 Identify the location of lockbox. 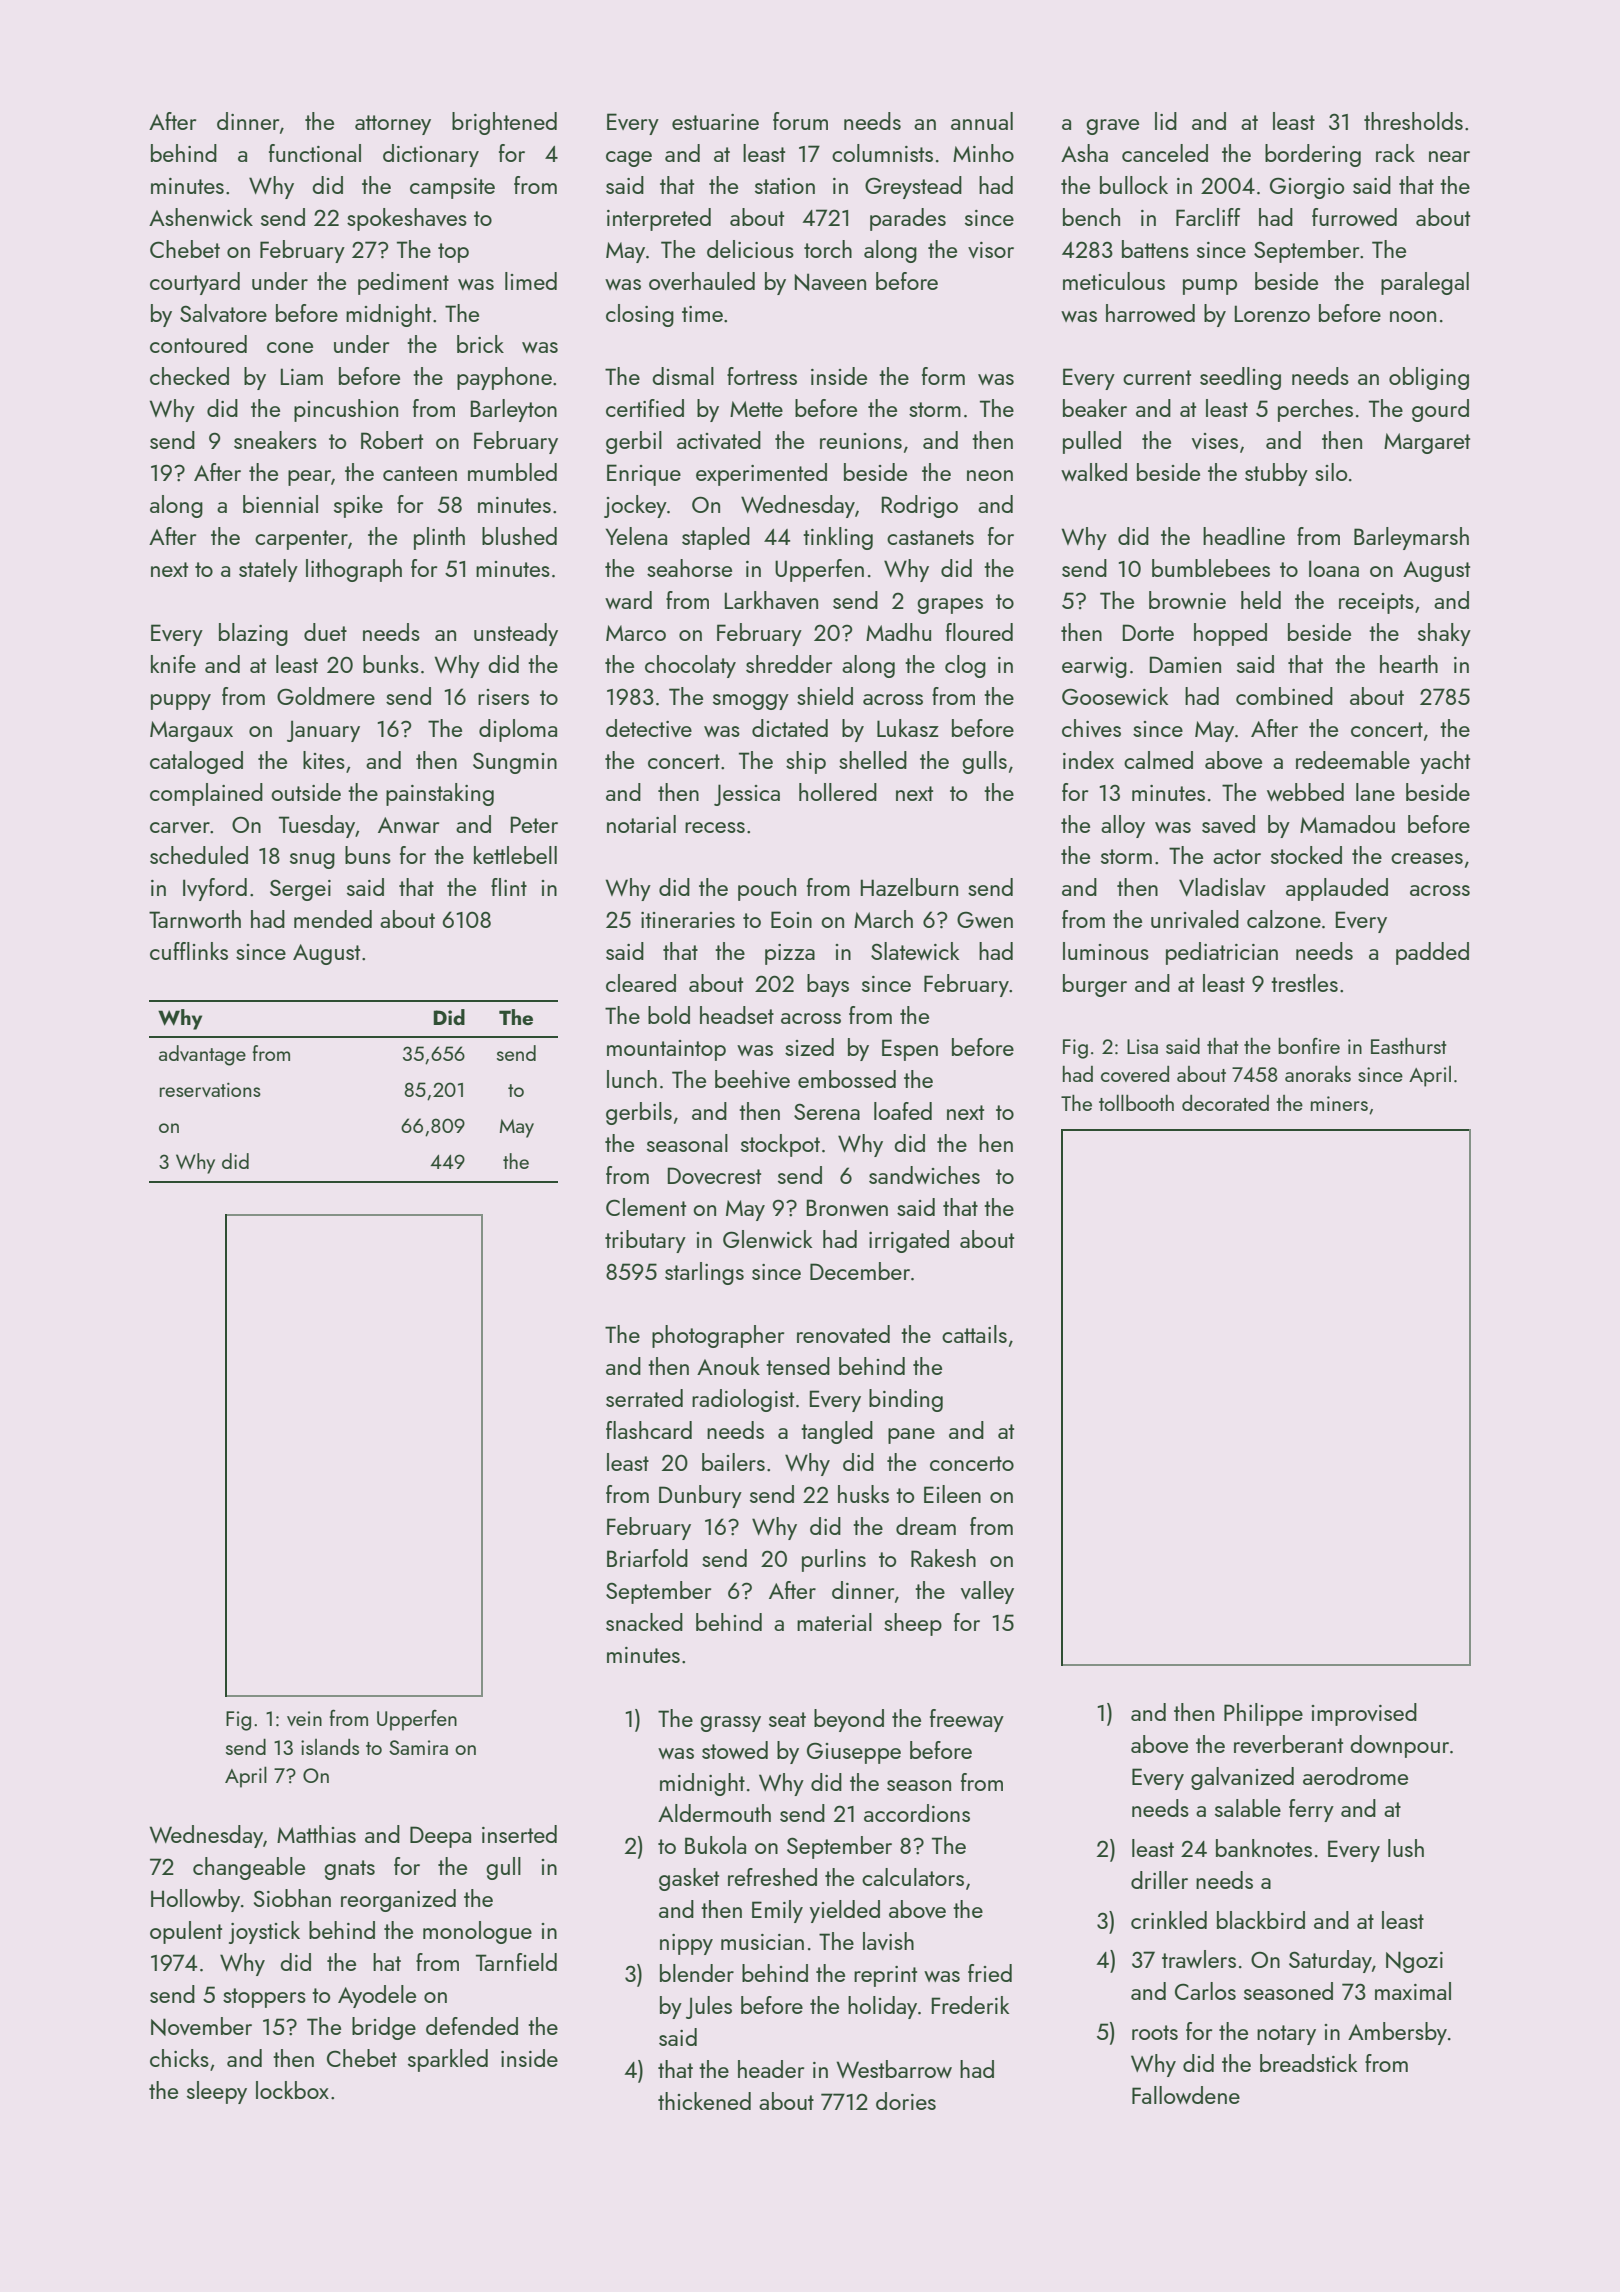
(292, 2090).
